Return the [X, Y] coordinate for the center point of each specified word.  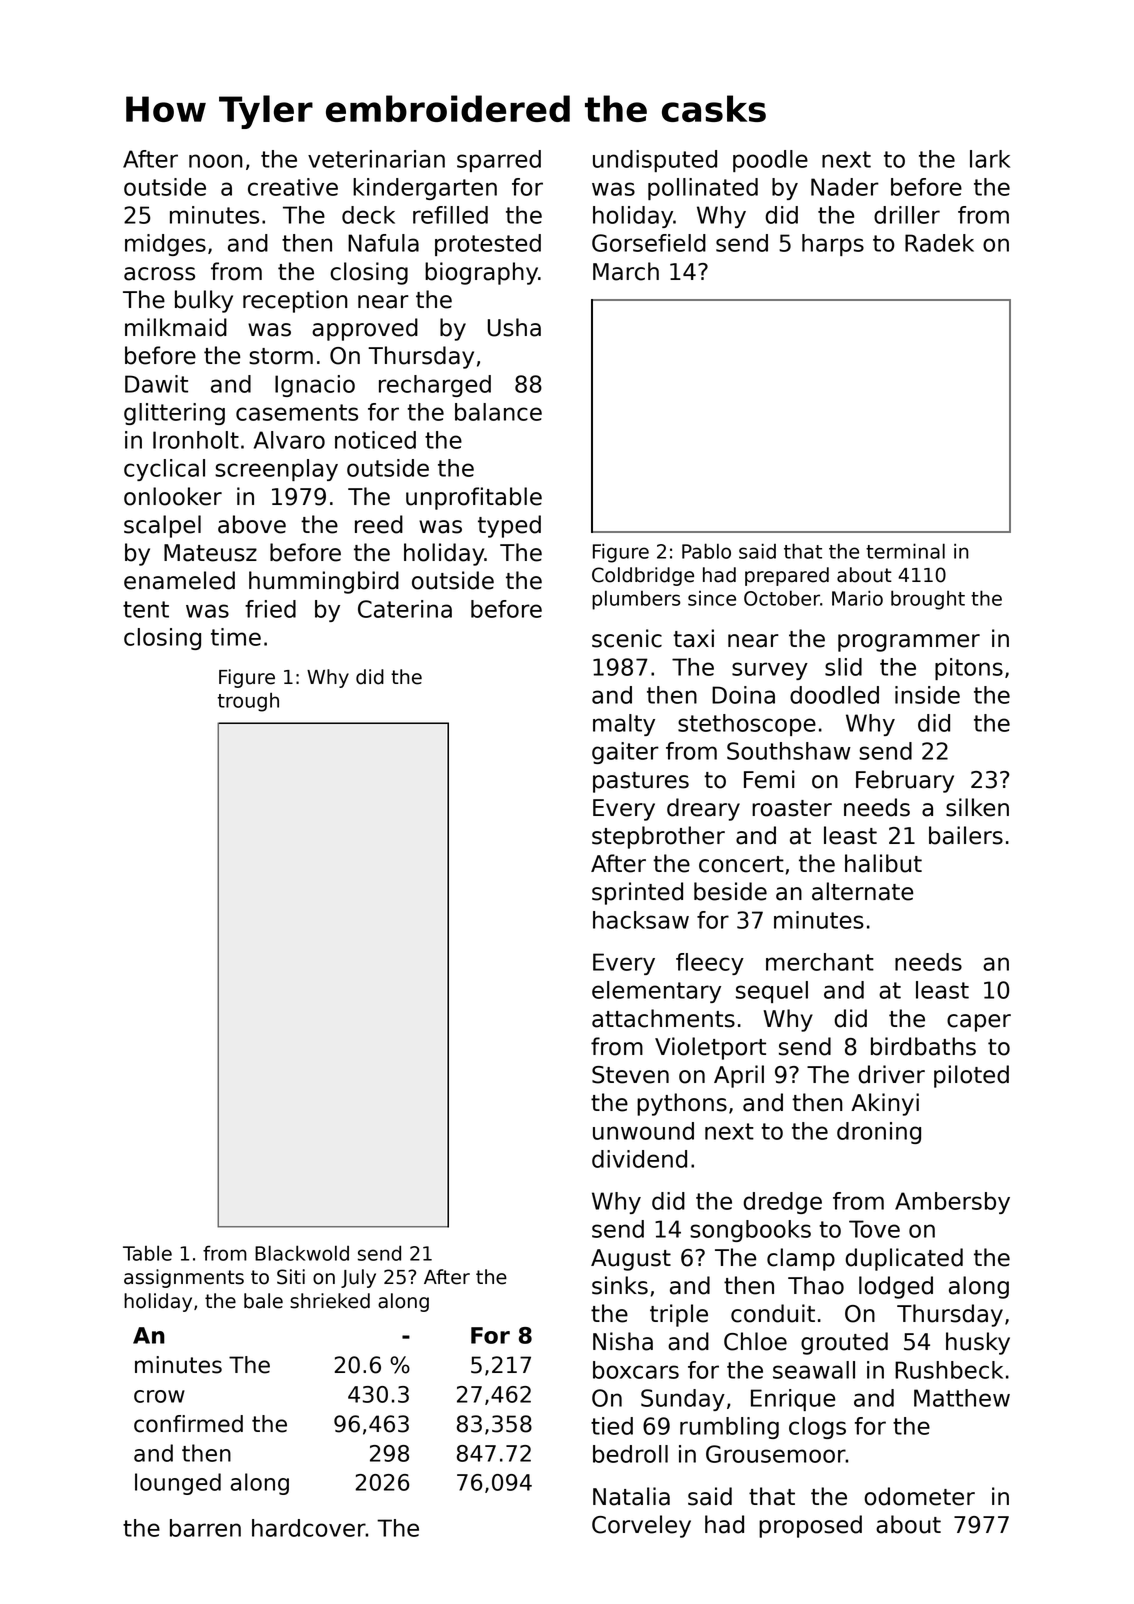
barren [205, 1528]
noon [216, 161]
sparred [499, 161]
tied [612, 1426]
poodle [770, 161]
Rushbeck [949, 1370]
